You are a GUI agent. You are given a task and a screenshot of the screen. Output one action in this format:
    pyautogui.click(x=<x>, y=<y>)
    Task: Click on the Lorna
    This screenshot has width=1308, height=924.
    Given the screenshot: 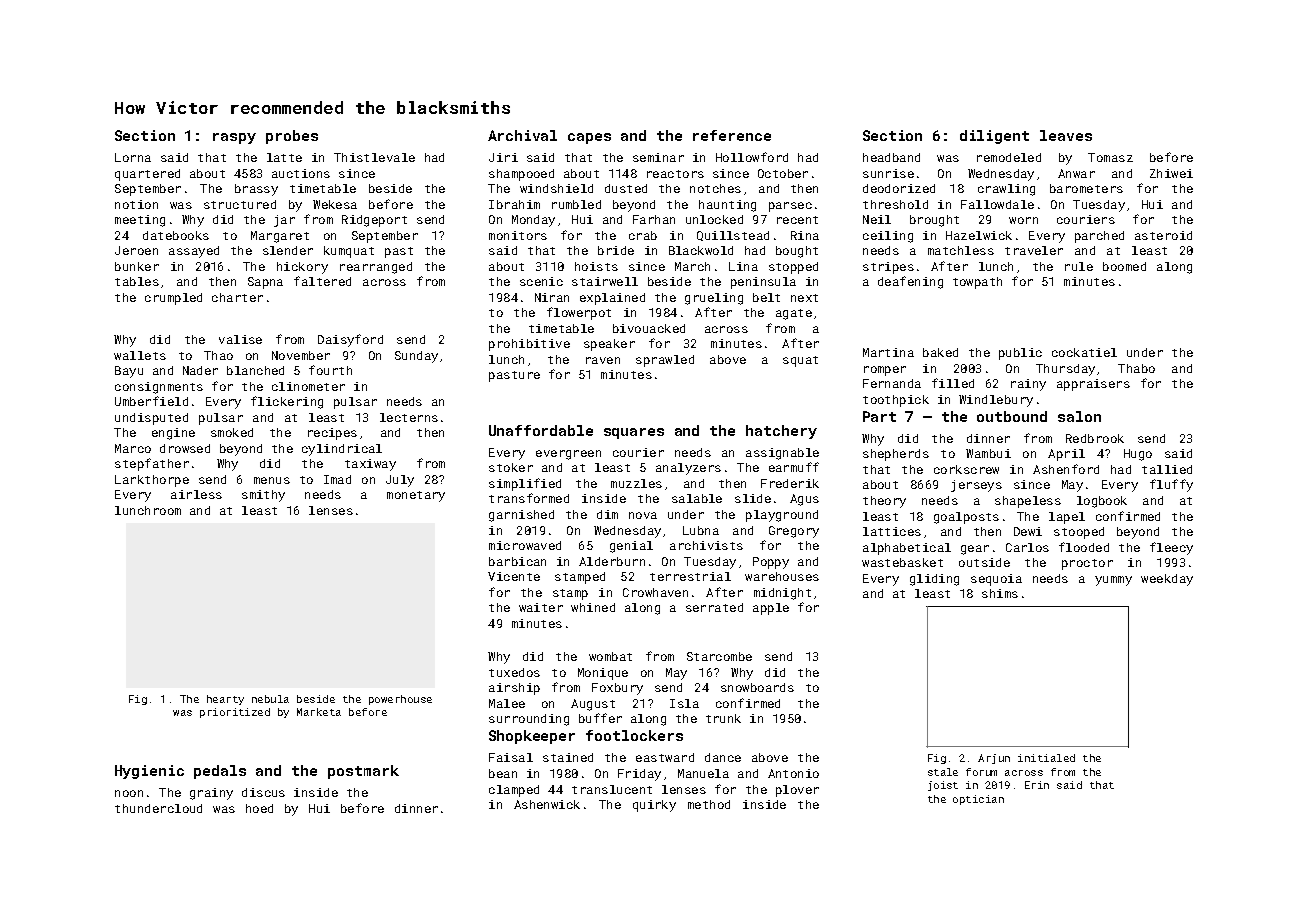 What is the action you would take?
    pyautogui.click(x=133, y=157)
